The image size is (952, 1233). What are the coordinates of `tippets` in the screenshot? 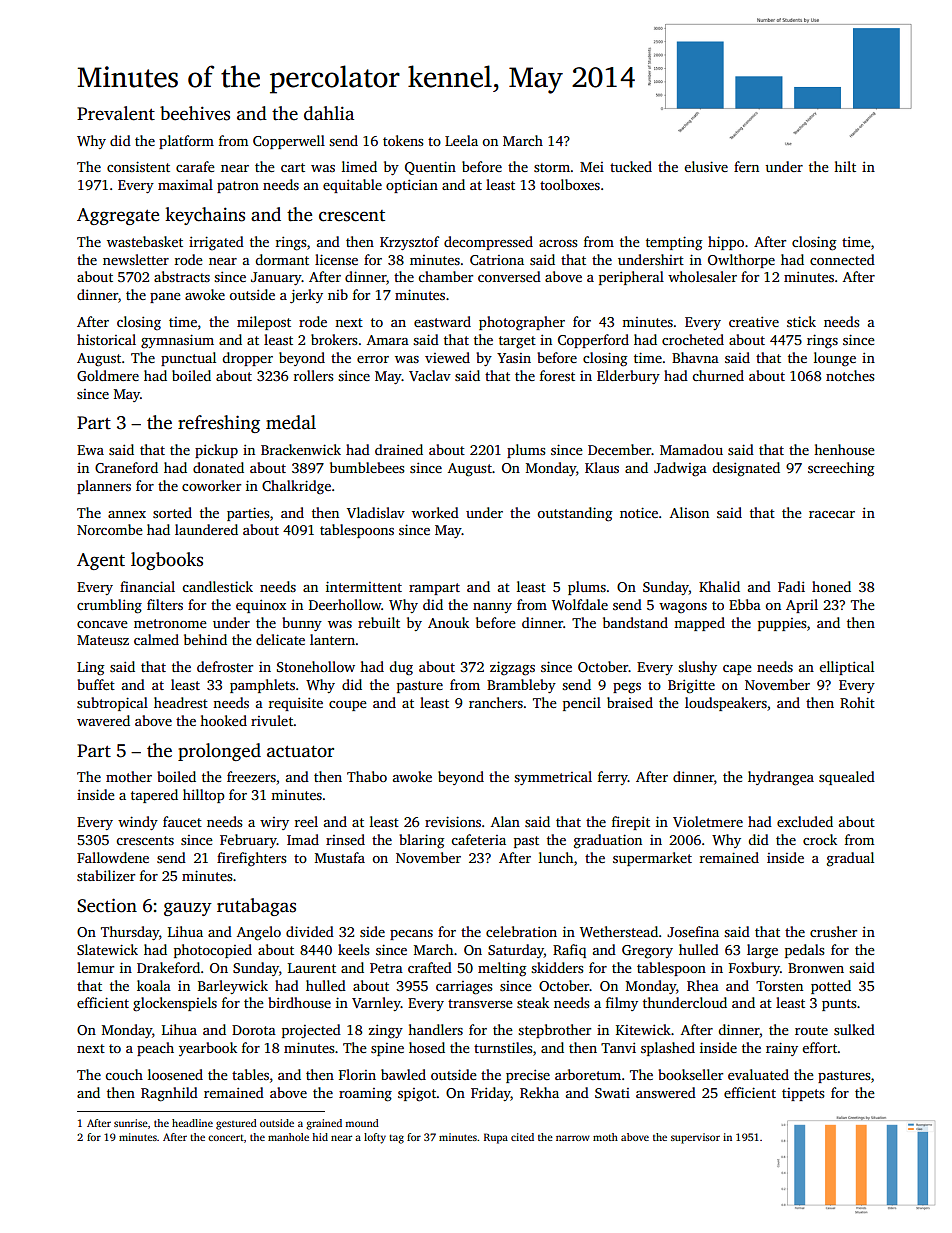 It's located at (803, 1094).
